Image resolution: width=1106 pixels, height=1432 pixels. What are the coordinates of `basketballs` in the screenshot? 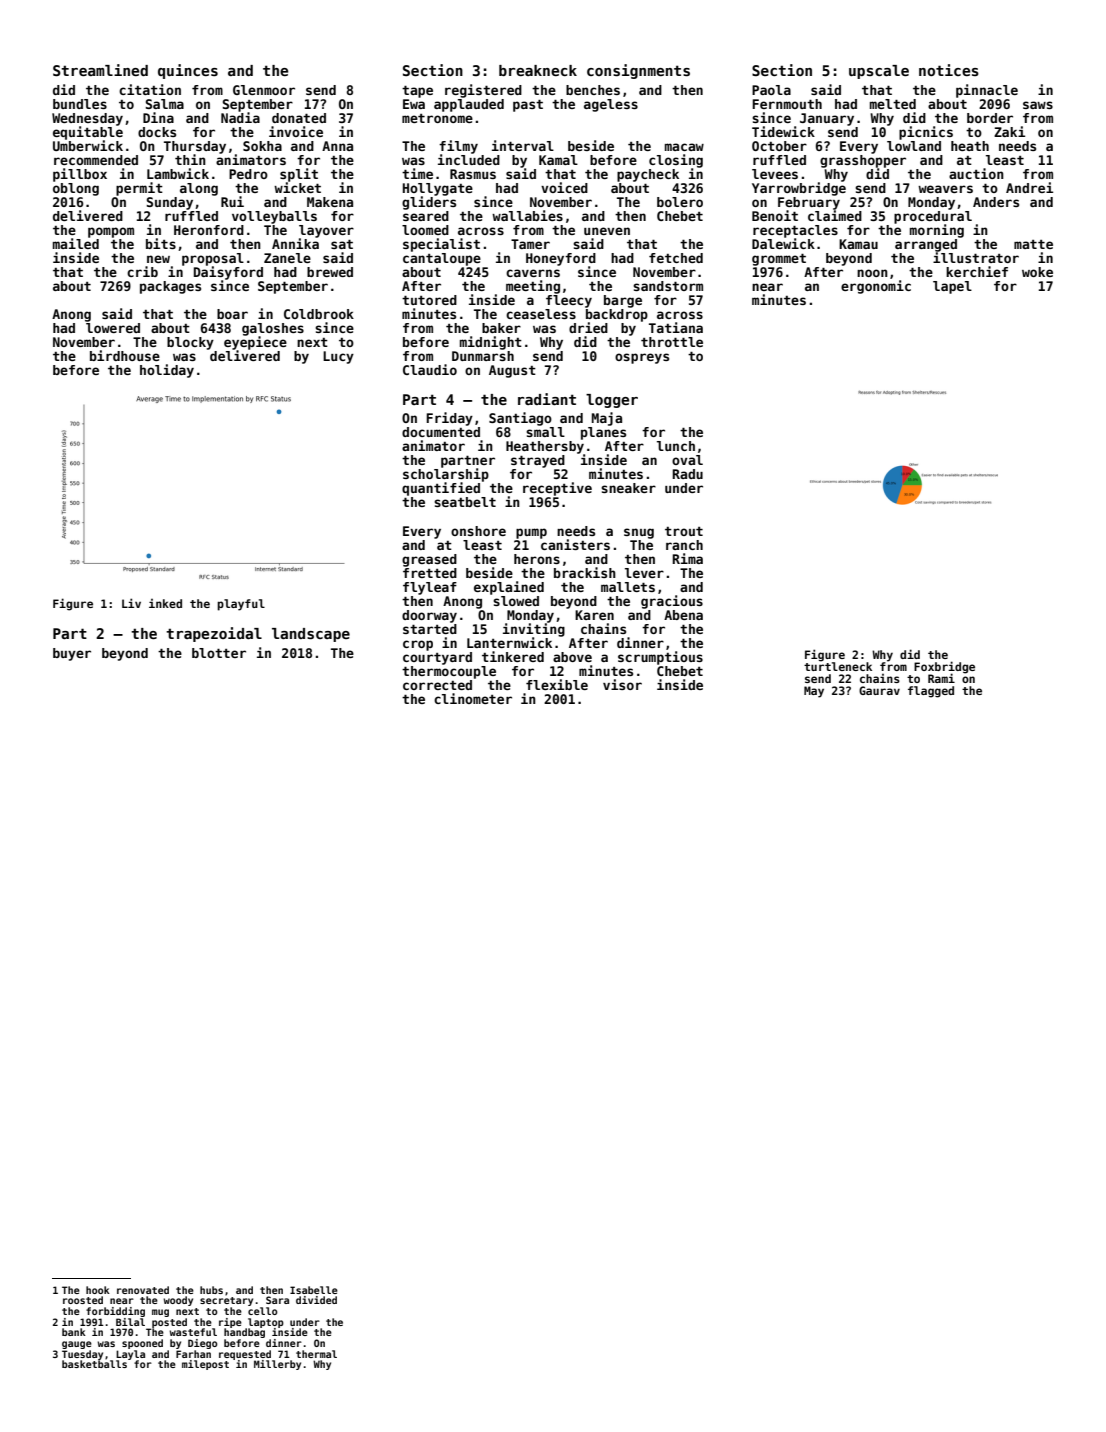 It's located at (94, 1364).
